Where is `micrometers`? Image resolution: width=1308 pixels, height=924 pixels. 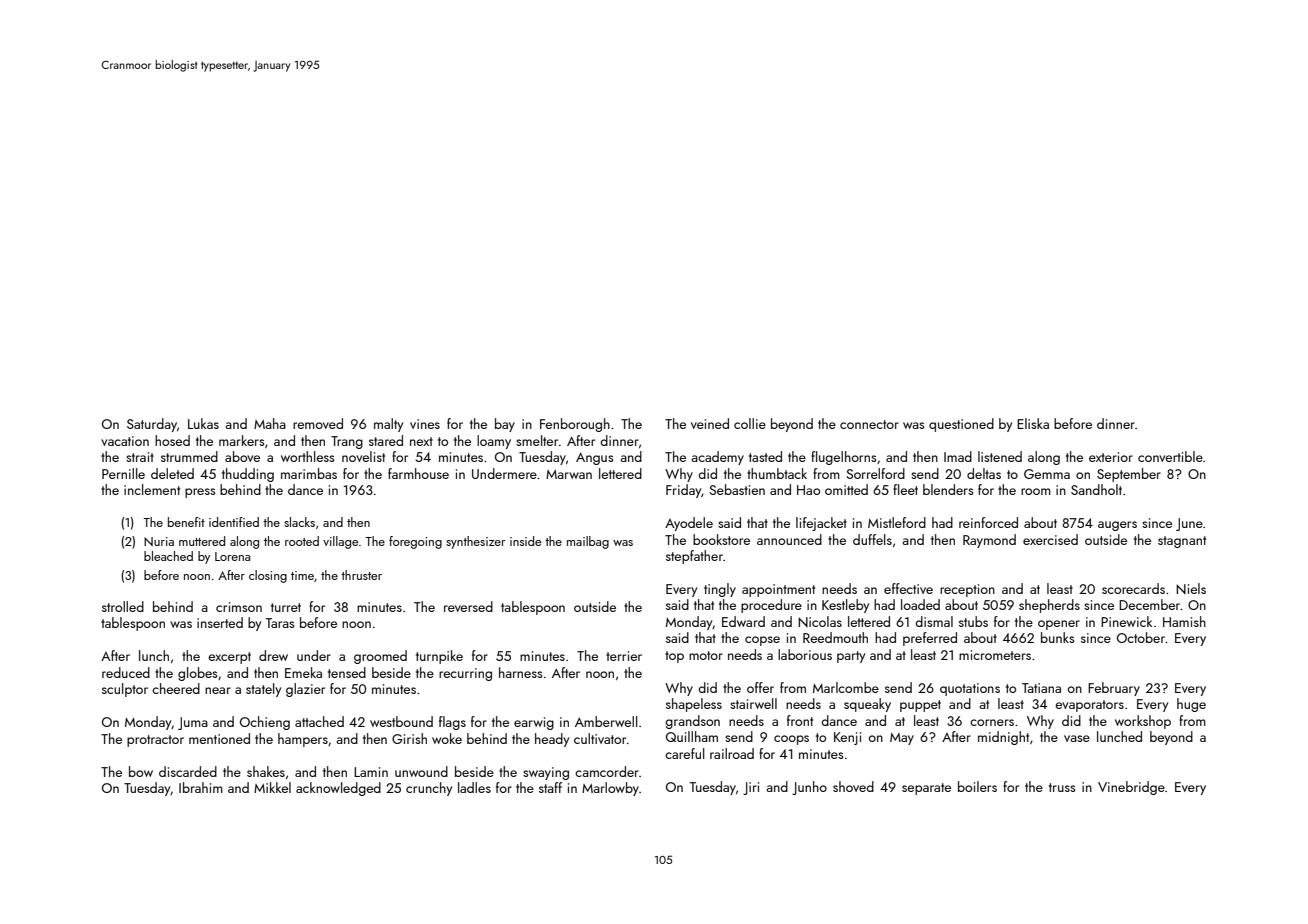 micrometers is located at coordinates (995, 655).
